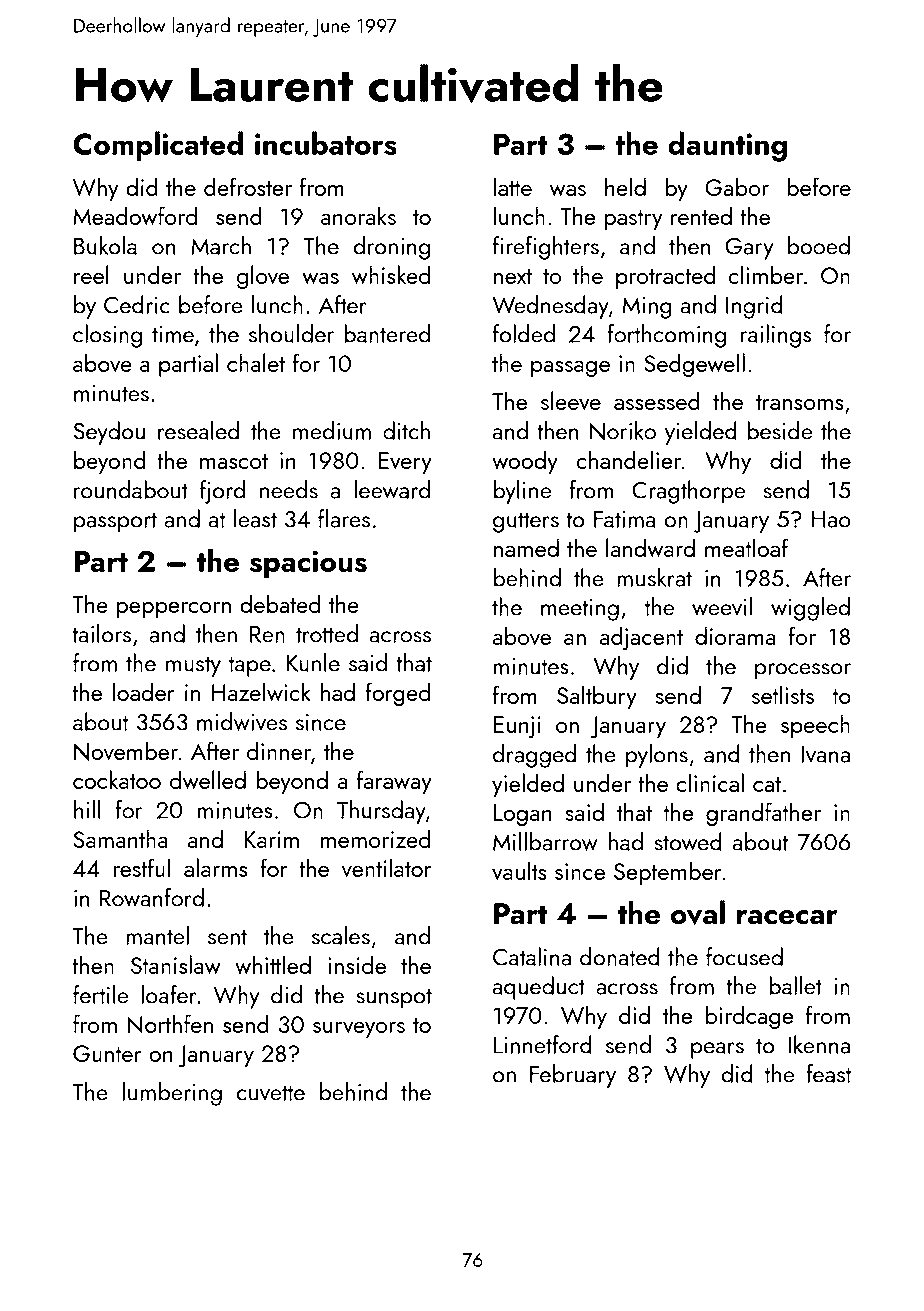  I want to click on February, so click(573, 1076).
